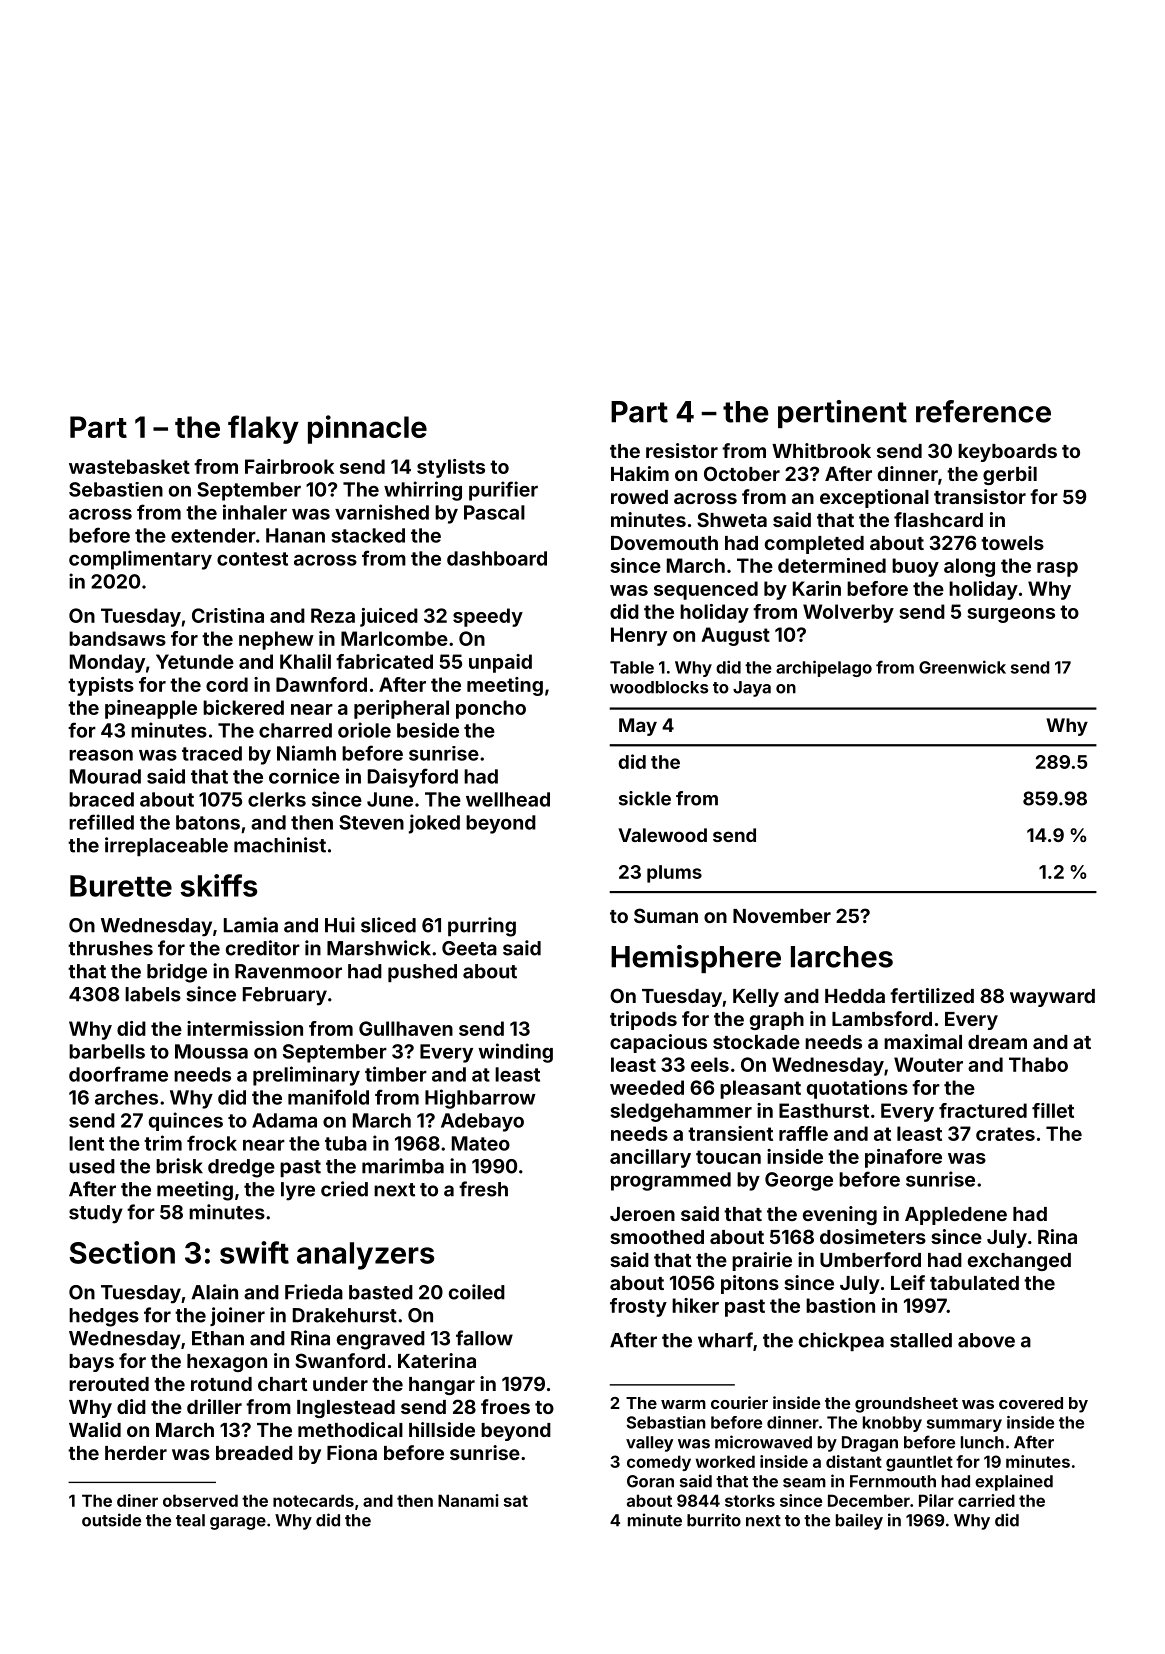 Image resolution: width=1165 pixels, height=1654 pixels. I want to click on plums, so click(674, 874).
